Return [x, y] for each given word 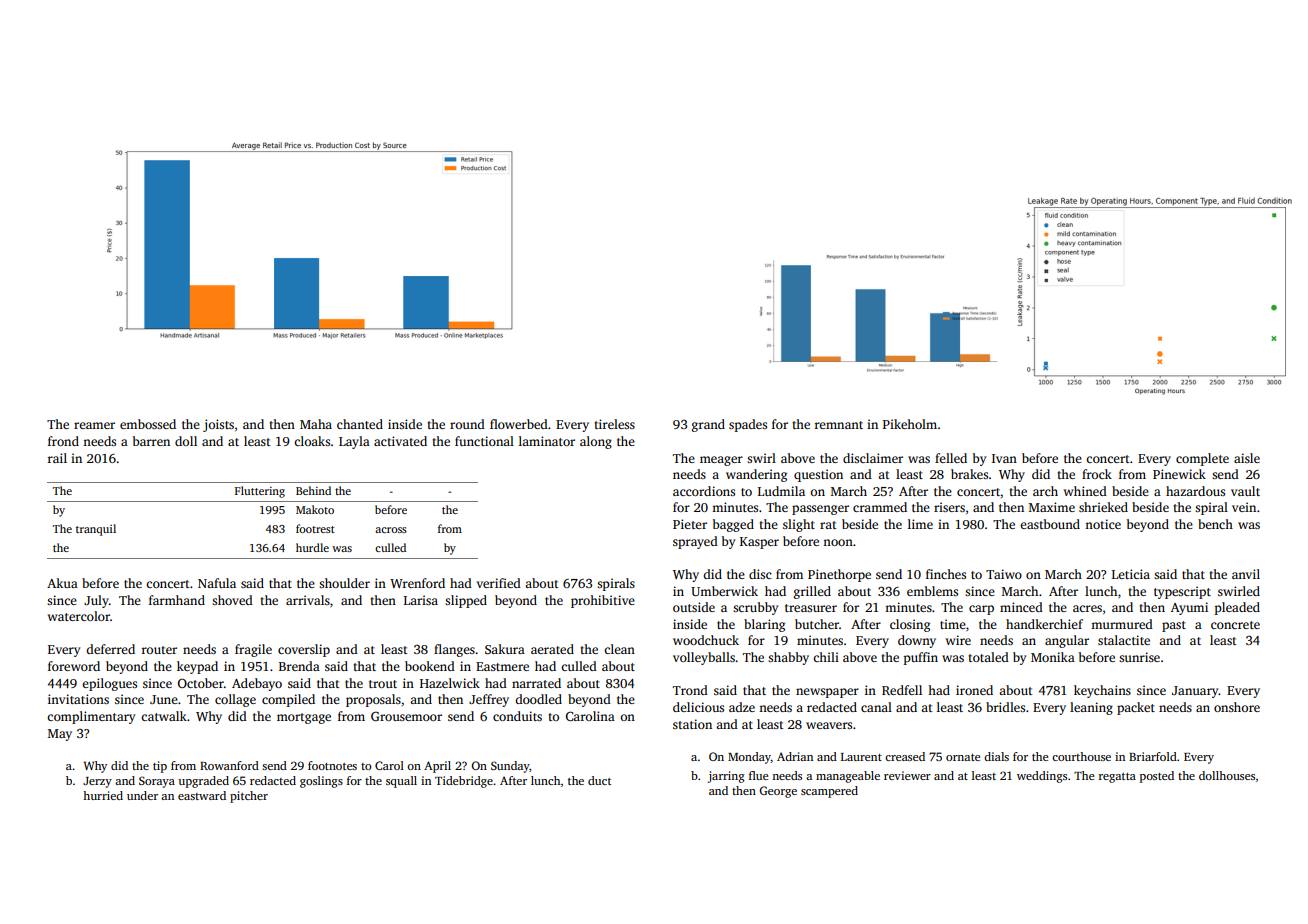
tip [160, 767]
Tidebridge [464, 782]
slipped [466, 601]
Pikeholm [910, 424]
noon [838, 542]
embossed [148, 424]
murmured [1122, 624]
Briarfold [1153, 756]
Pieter [690, 524]
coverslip [304, 650]
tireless [614, 424]
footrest [315, 528]
